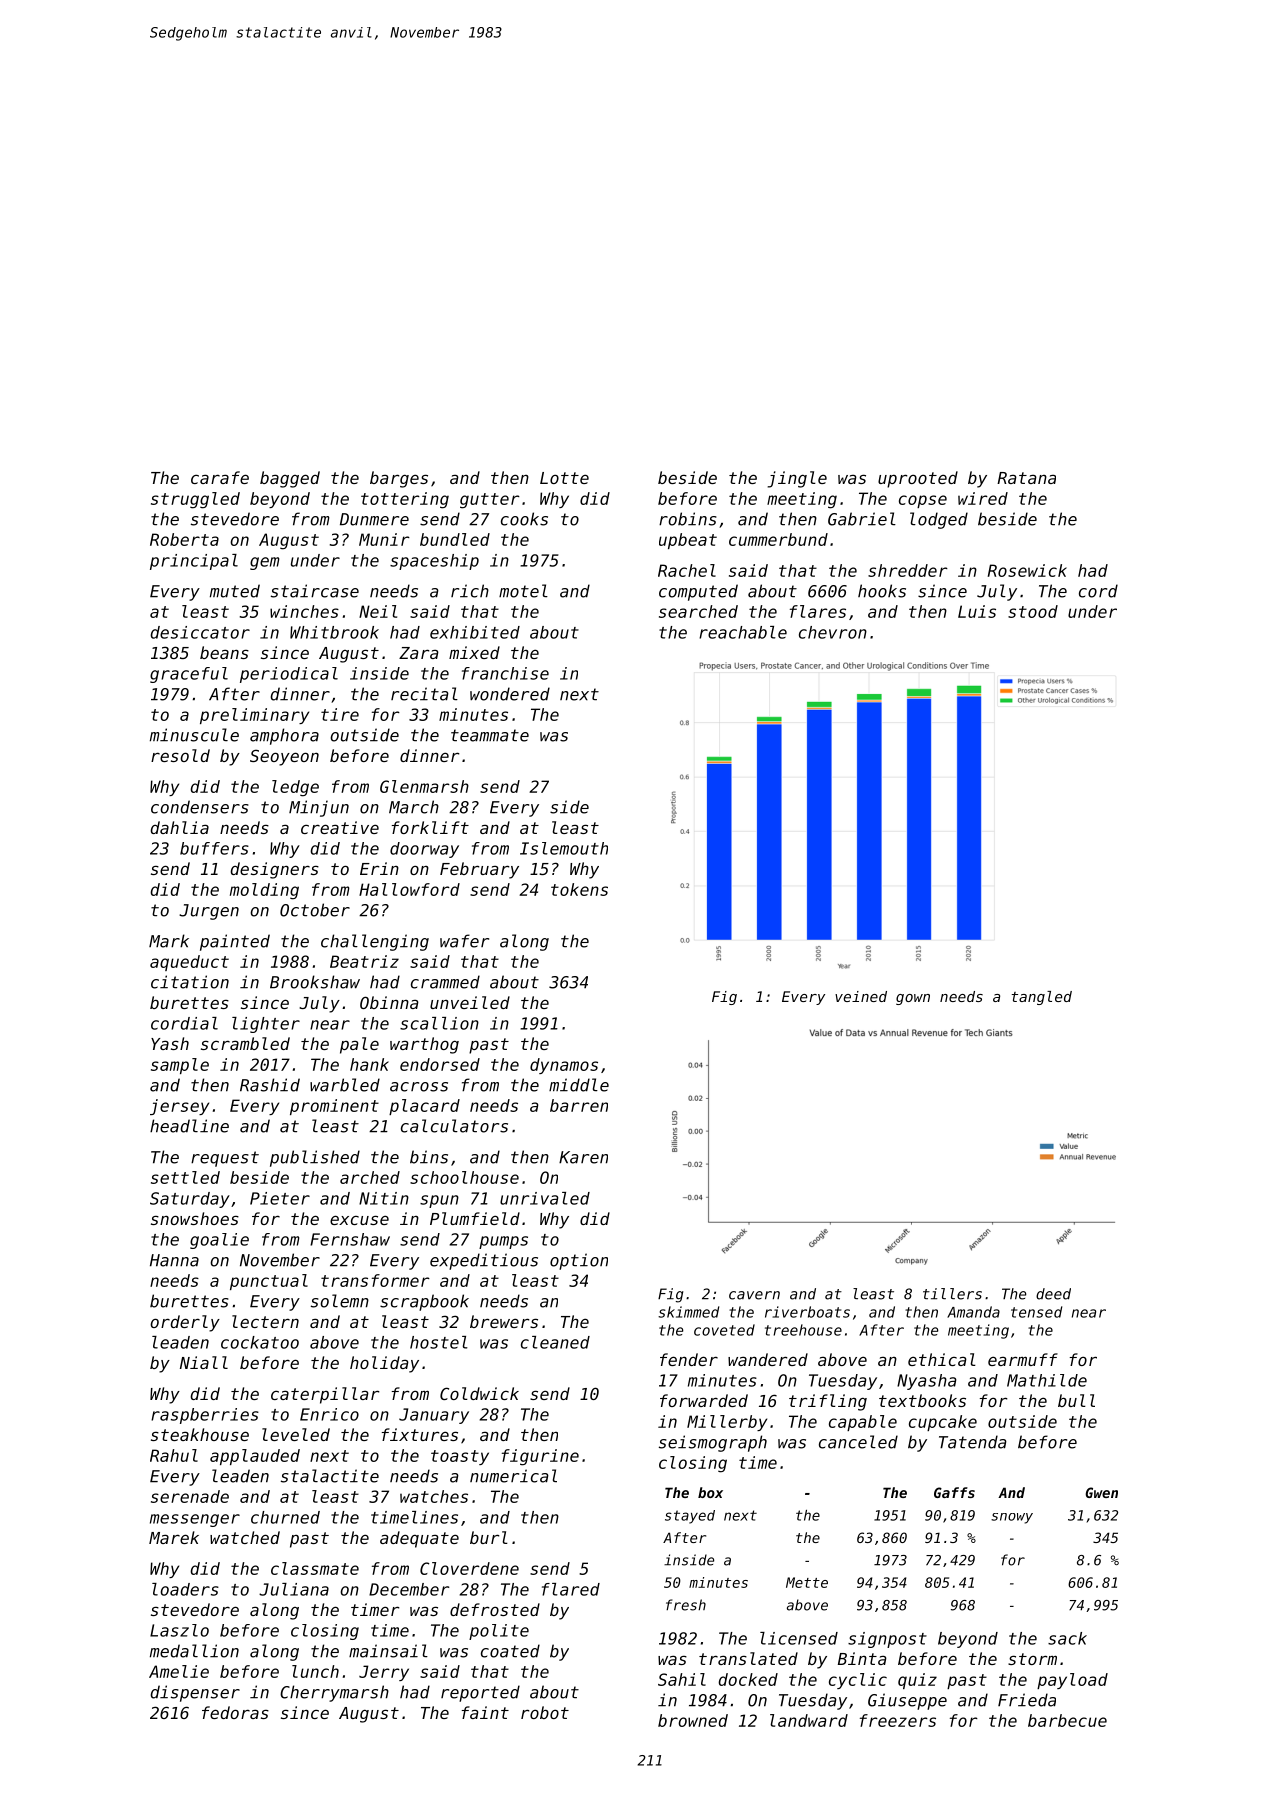 Image resolution: width=1275 pixels, height=1803 pixels. Describe the element at coordinates (235, 1712) in the document. I see `fedoras` at that location.
